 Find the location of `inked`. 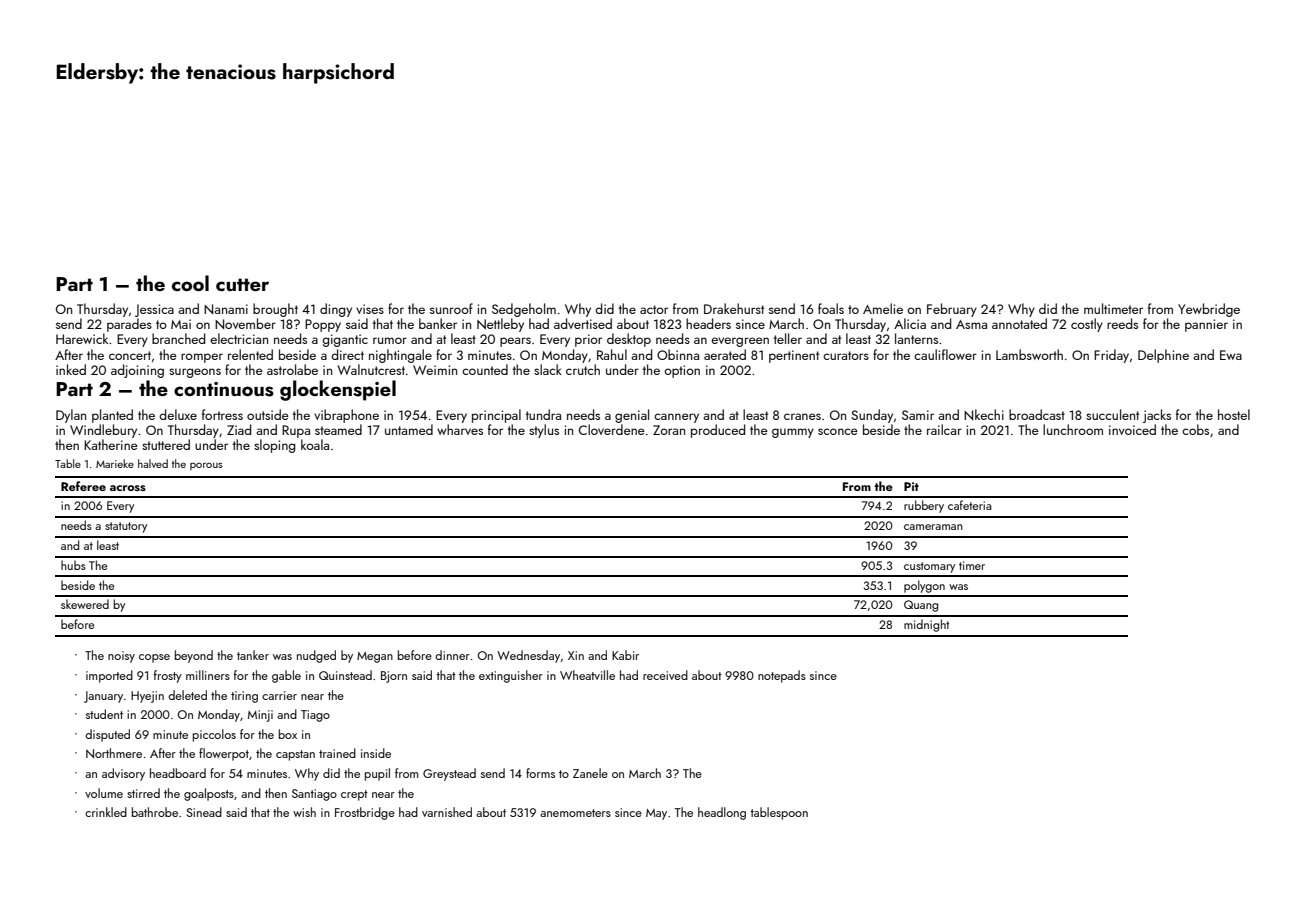

inked is located at coordinates (71, 369).
